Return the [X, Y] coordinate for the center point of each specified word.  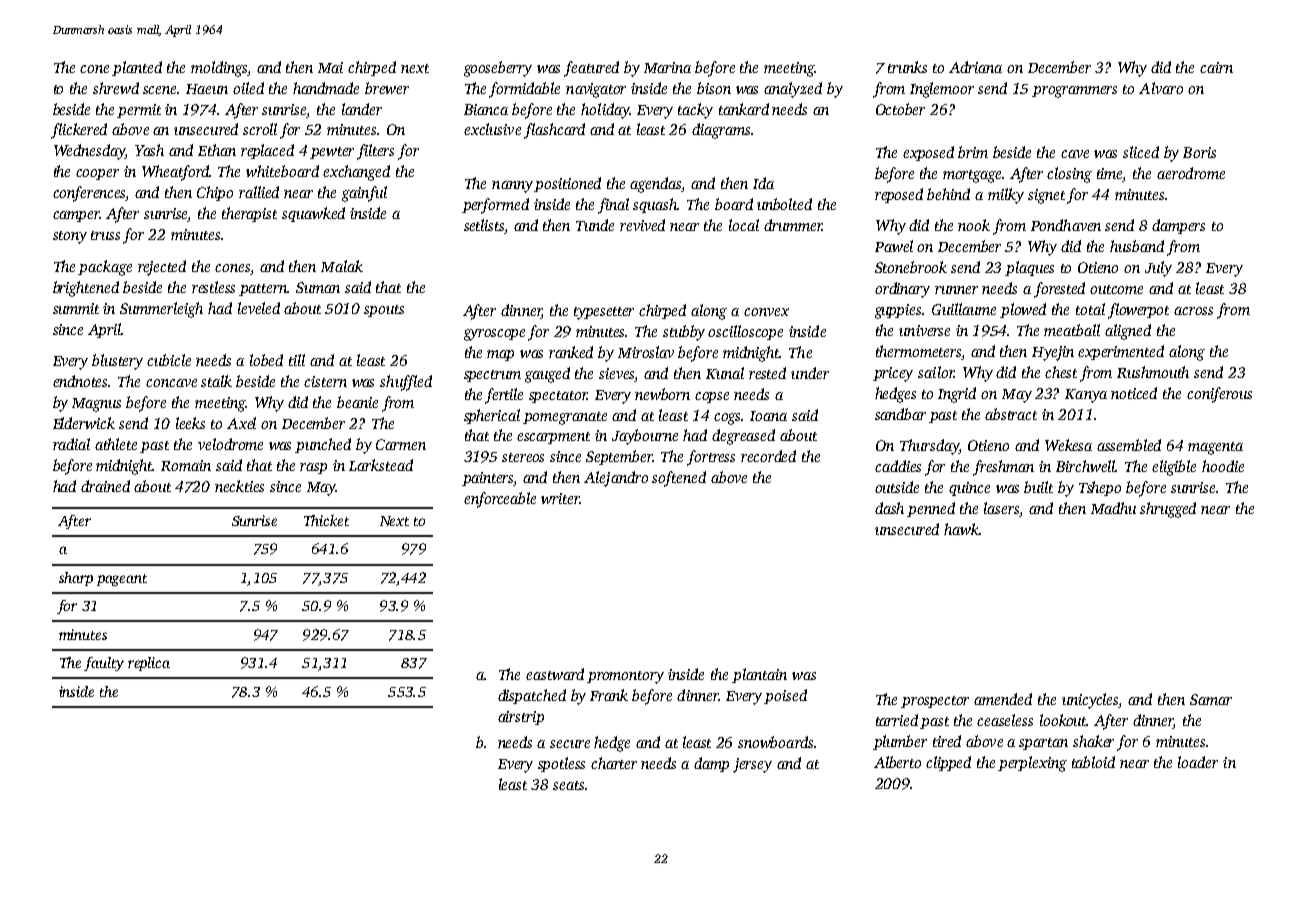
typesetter [604, 313]
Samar [1211, 699]
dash [889, 508]
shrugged [1168, 510]
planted [137, 68]
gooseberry [498, 69]
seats [568, 785]
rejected [162, 268]
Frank [609, 695]
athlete [116, 444]
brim [973, 152]
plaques [1029, 268]
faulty [104, 664]
